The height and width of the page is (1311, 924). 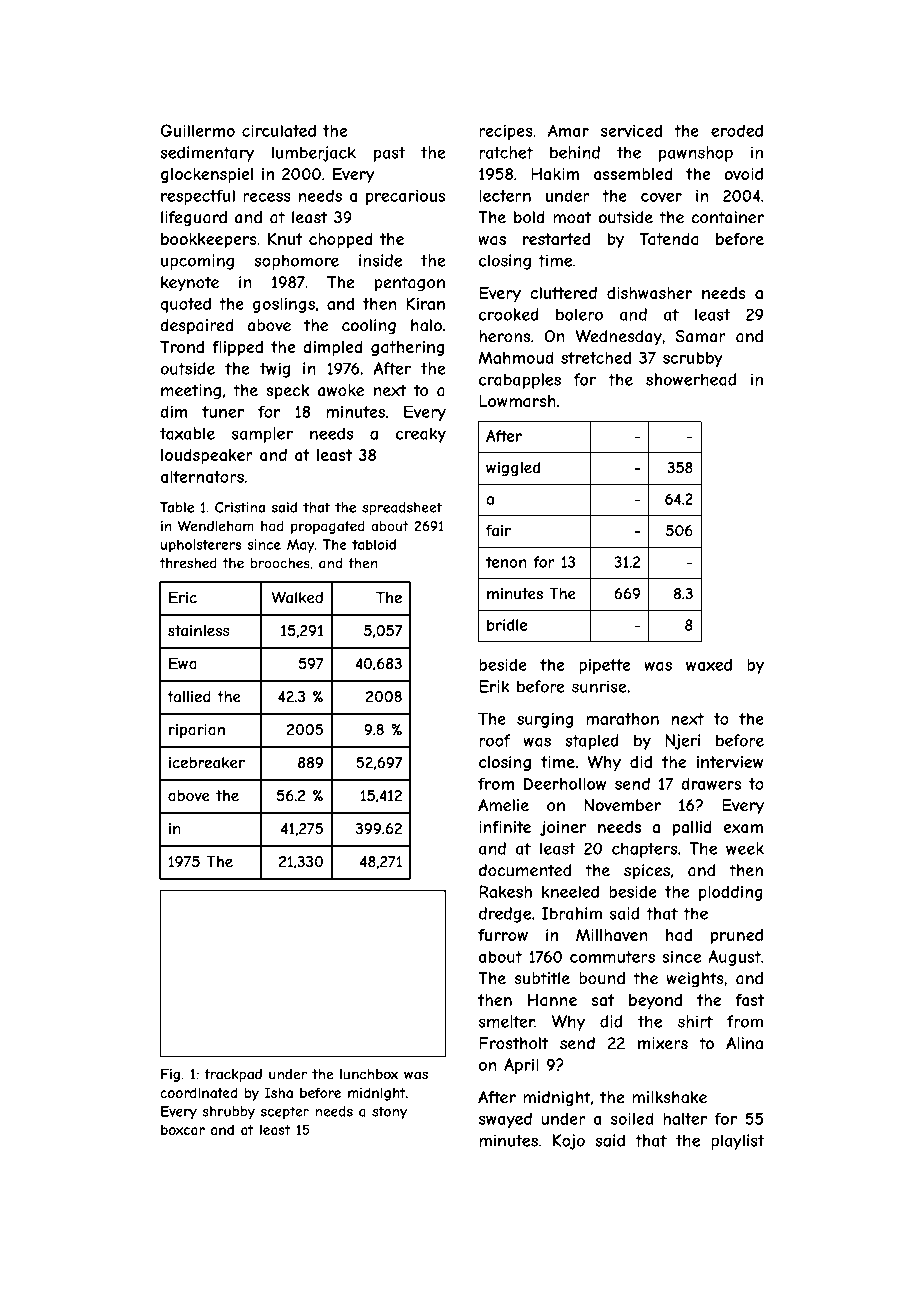 What do you see at coordinates (727, 217) in the page?
I see `container` at bounding box center [727, 217].
